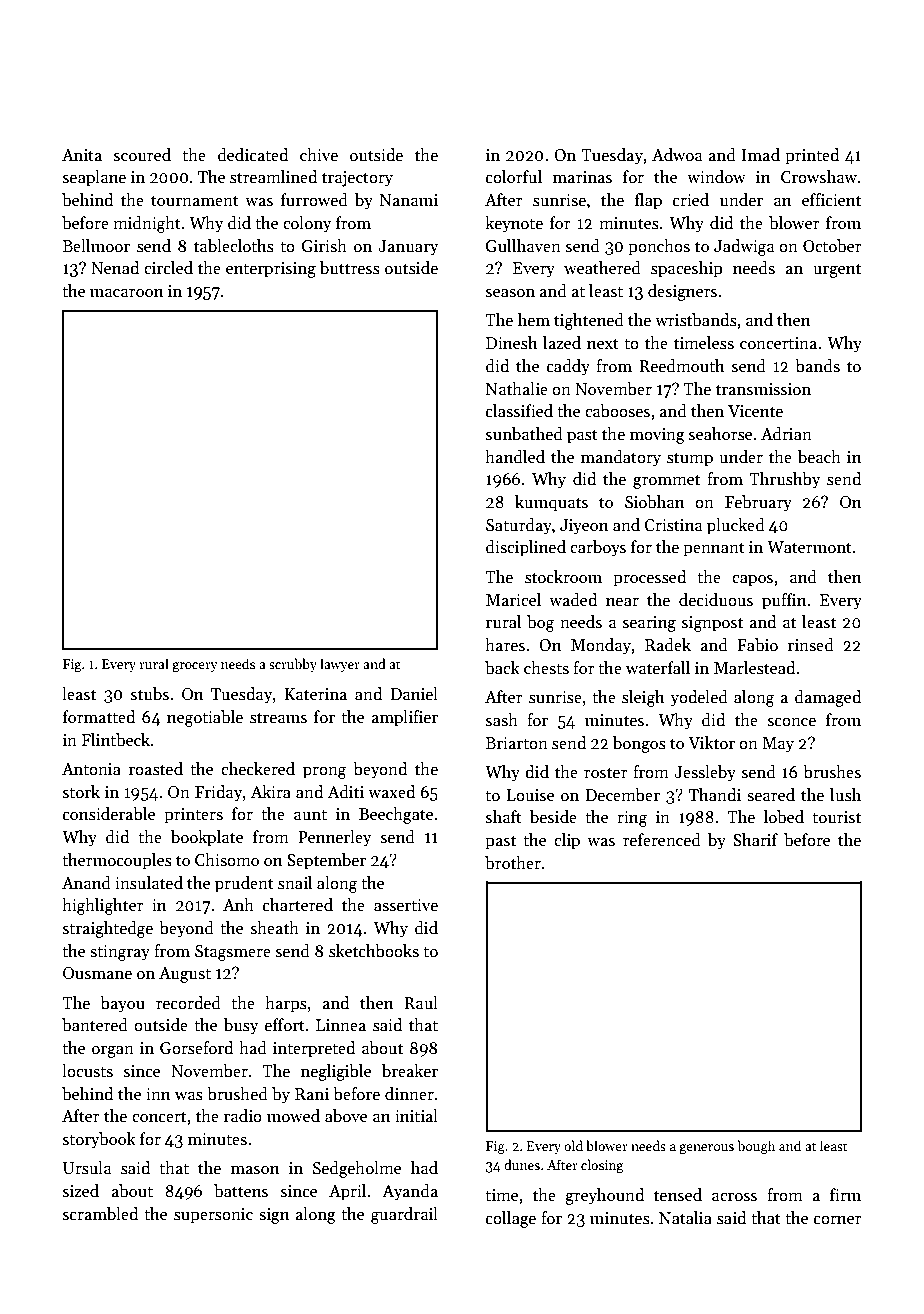 This screenshot has width=924, height=1314. I want to click on supersonic, so click(213, 1216).
